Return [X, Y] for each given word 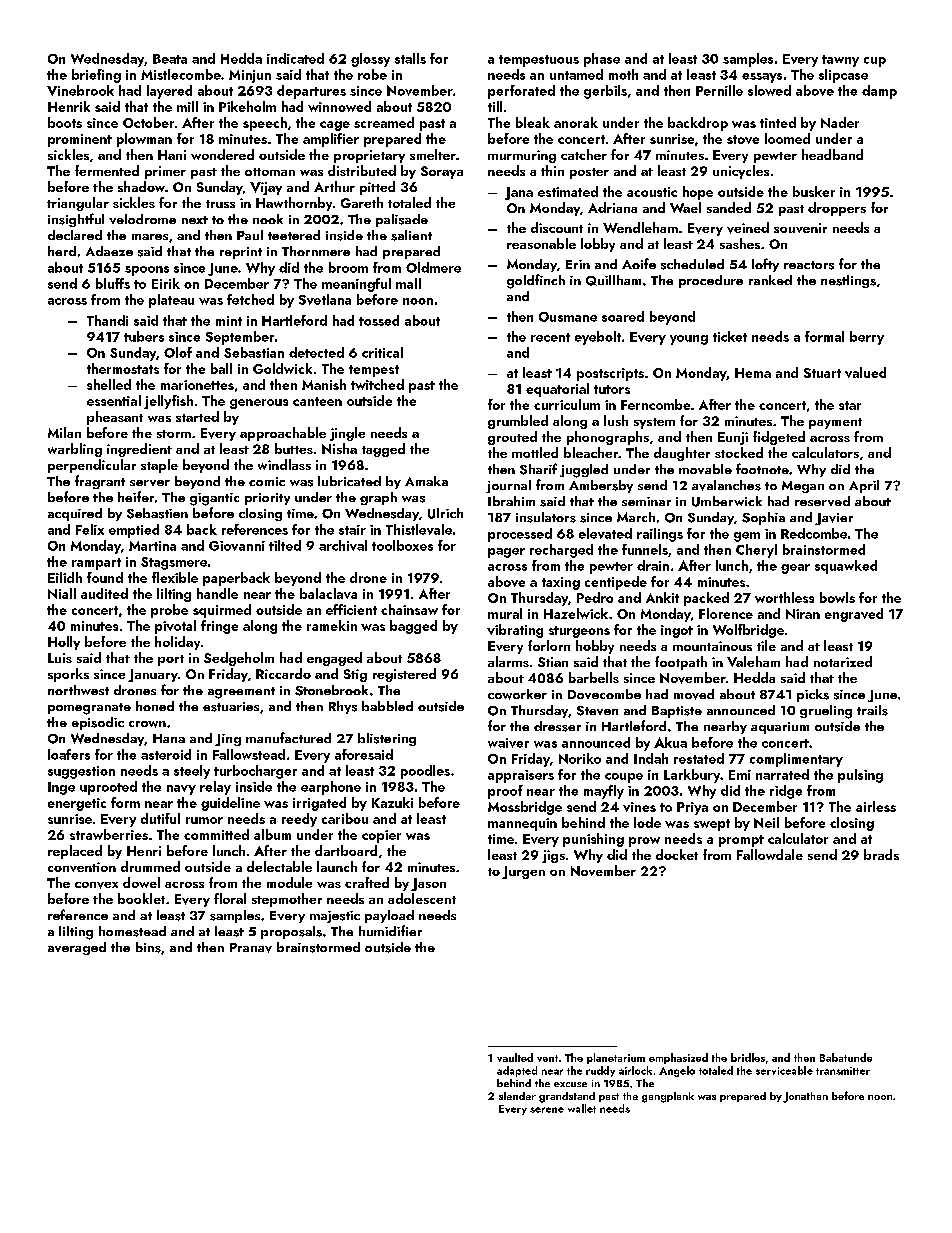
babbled [387, 706]
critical [382, 352]
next [195, 220]
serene [547, 1110]
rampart [96, 564]
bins [148, 947]
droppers [837, 209]
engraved [854, 615]
